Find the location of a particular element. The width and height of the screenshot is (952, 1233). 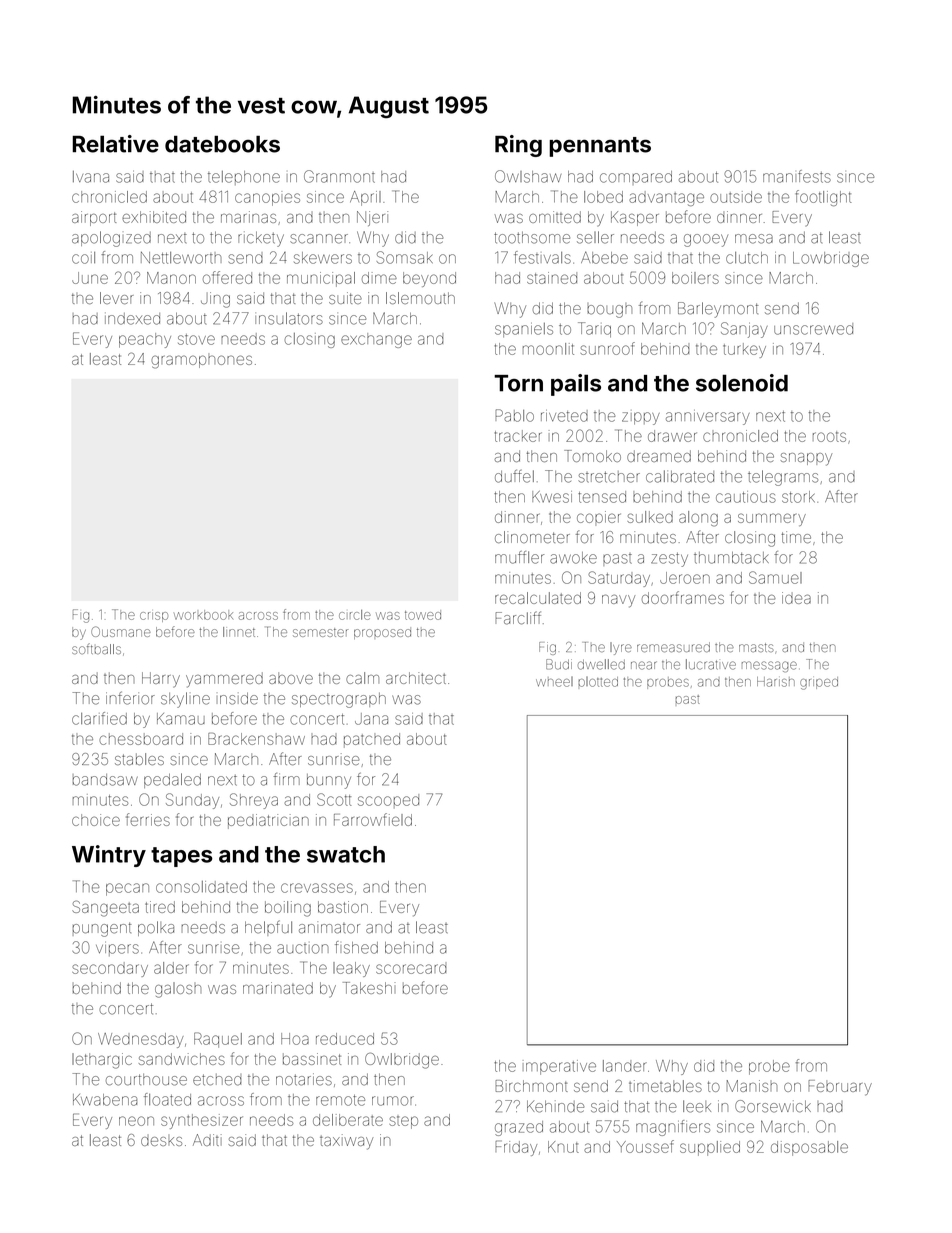

footlight is located at coordinates (823, 198).
